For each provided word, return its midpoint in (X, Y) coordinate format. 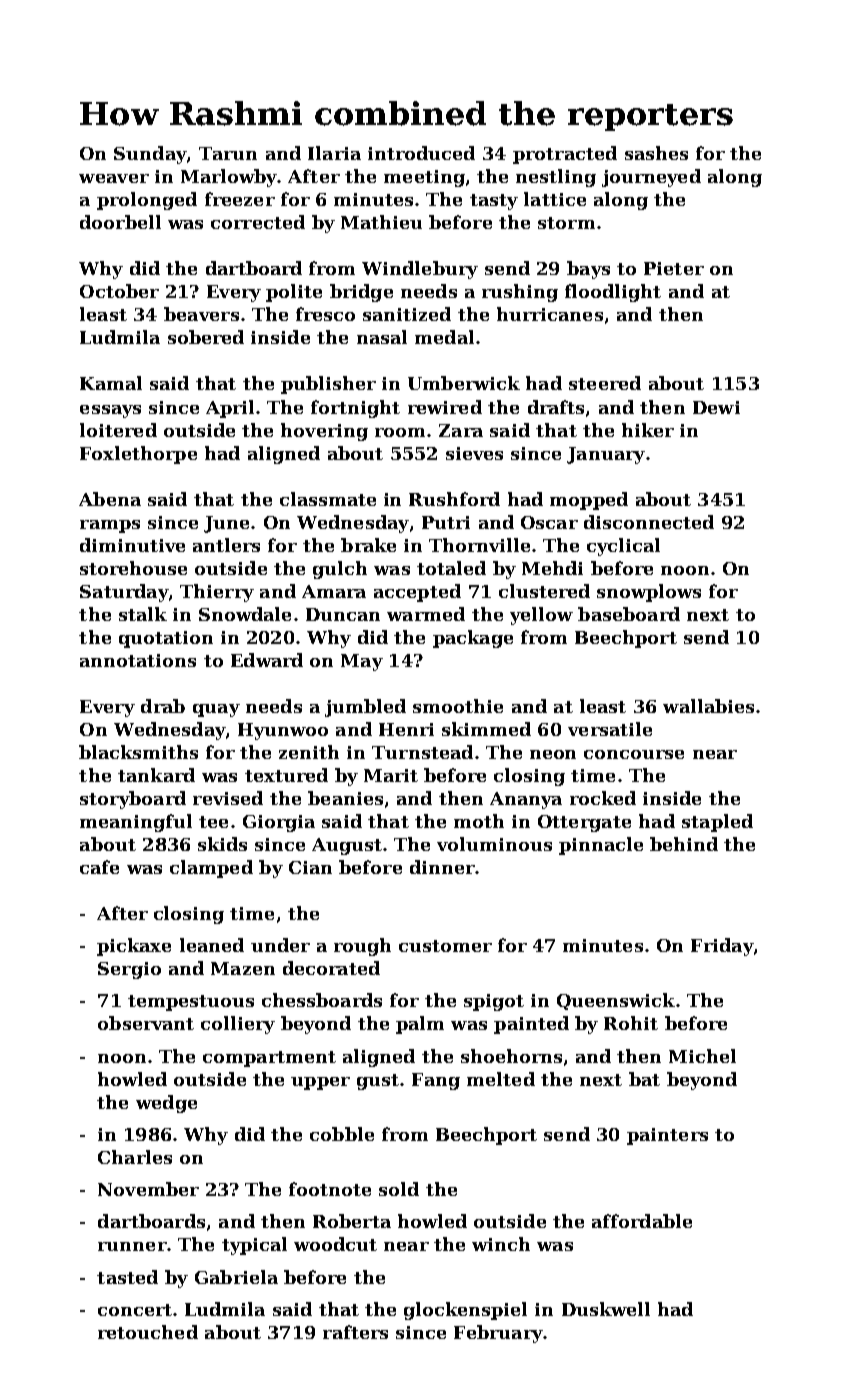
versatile (610, 729)
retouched (148, 1332)
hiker (648, 430)
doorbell (120, 222)
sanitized (407, 314)
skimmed (486, 729)
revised (228, 798)
